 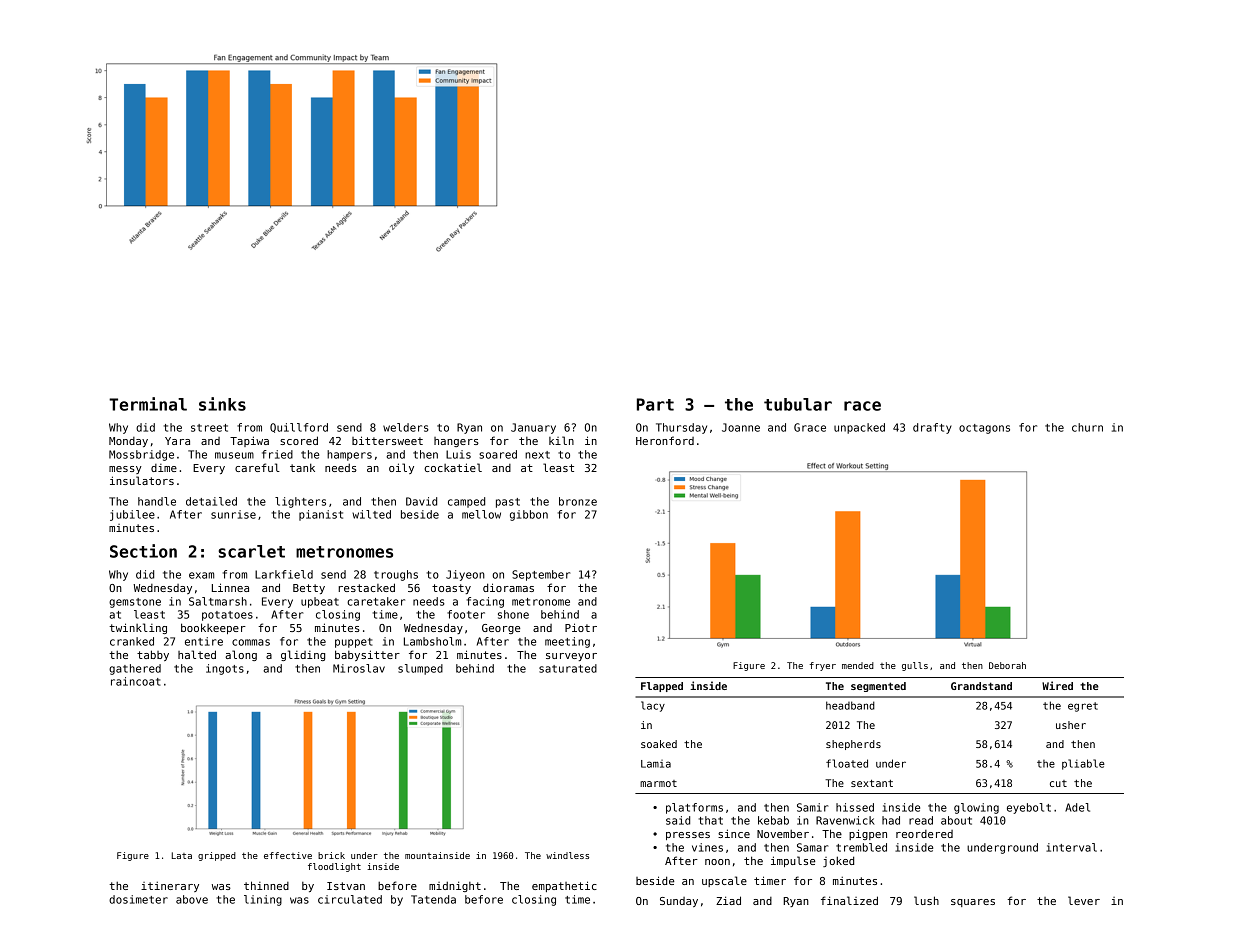 What do you see at coordinates (1007, 665) in the document?
I see `Deborah` at bounding box center [1007, 665].
